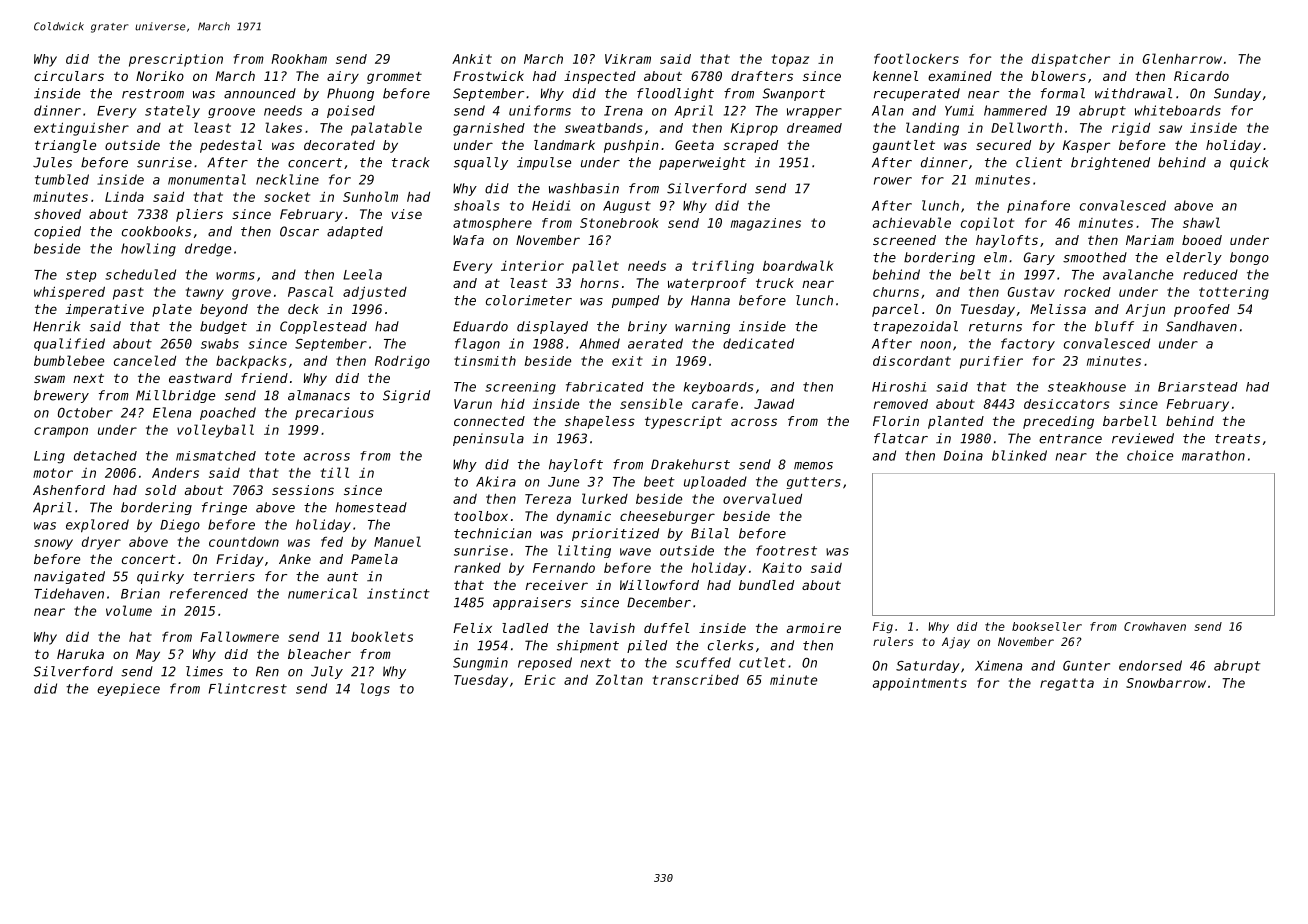 The image size is (1308, 924). What do you see at coordinates (204, 671) in the page?
I see `limes` at bounding box center [204, 671].
